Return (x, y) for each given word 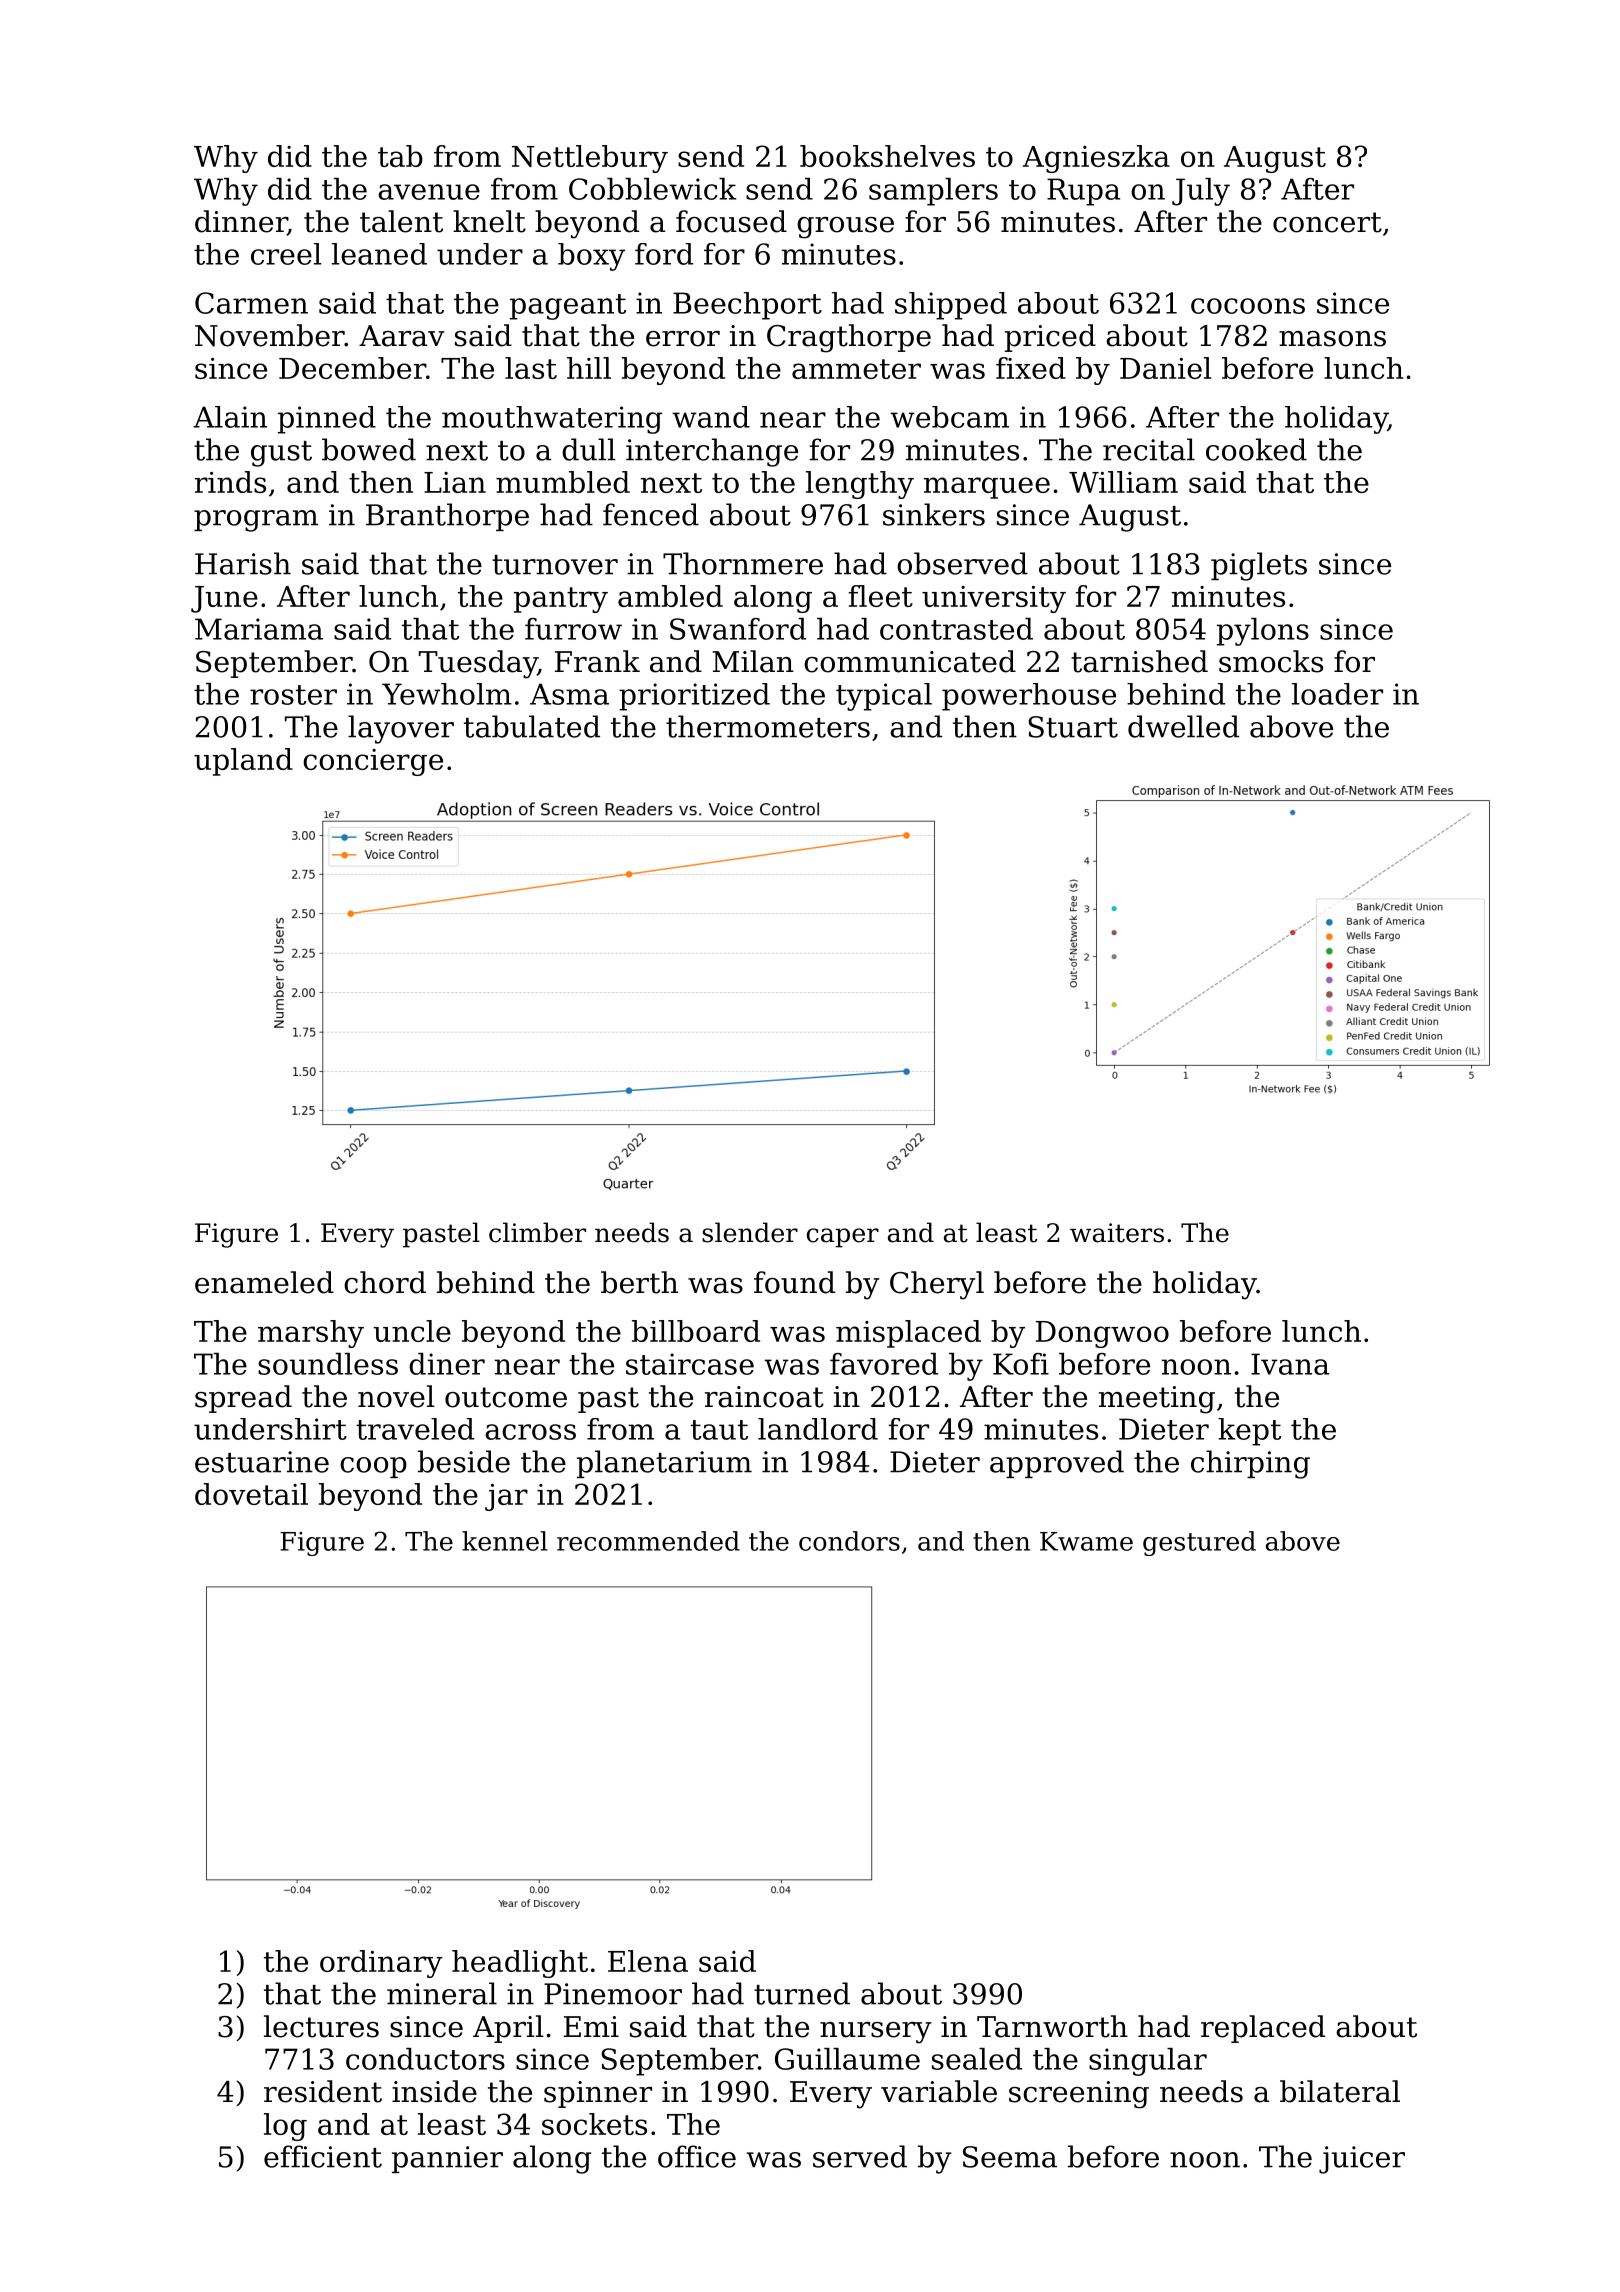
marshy (311, 1334)
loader (1337, 694)
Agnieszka (1096, 159)
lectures (321, 2026)
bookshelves (887, 156)
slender (750, 1232)
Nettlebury (590, 159)
